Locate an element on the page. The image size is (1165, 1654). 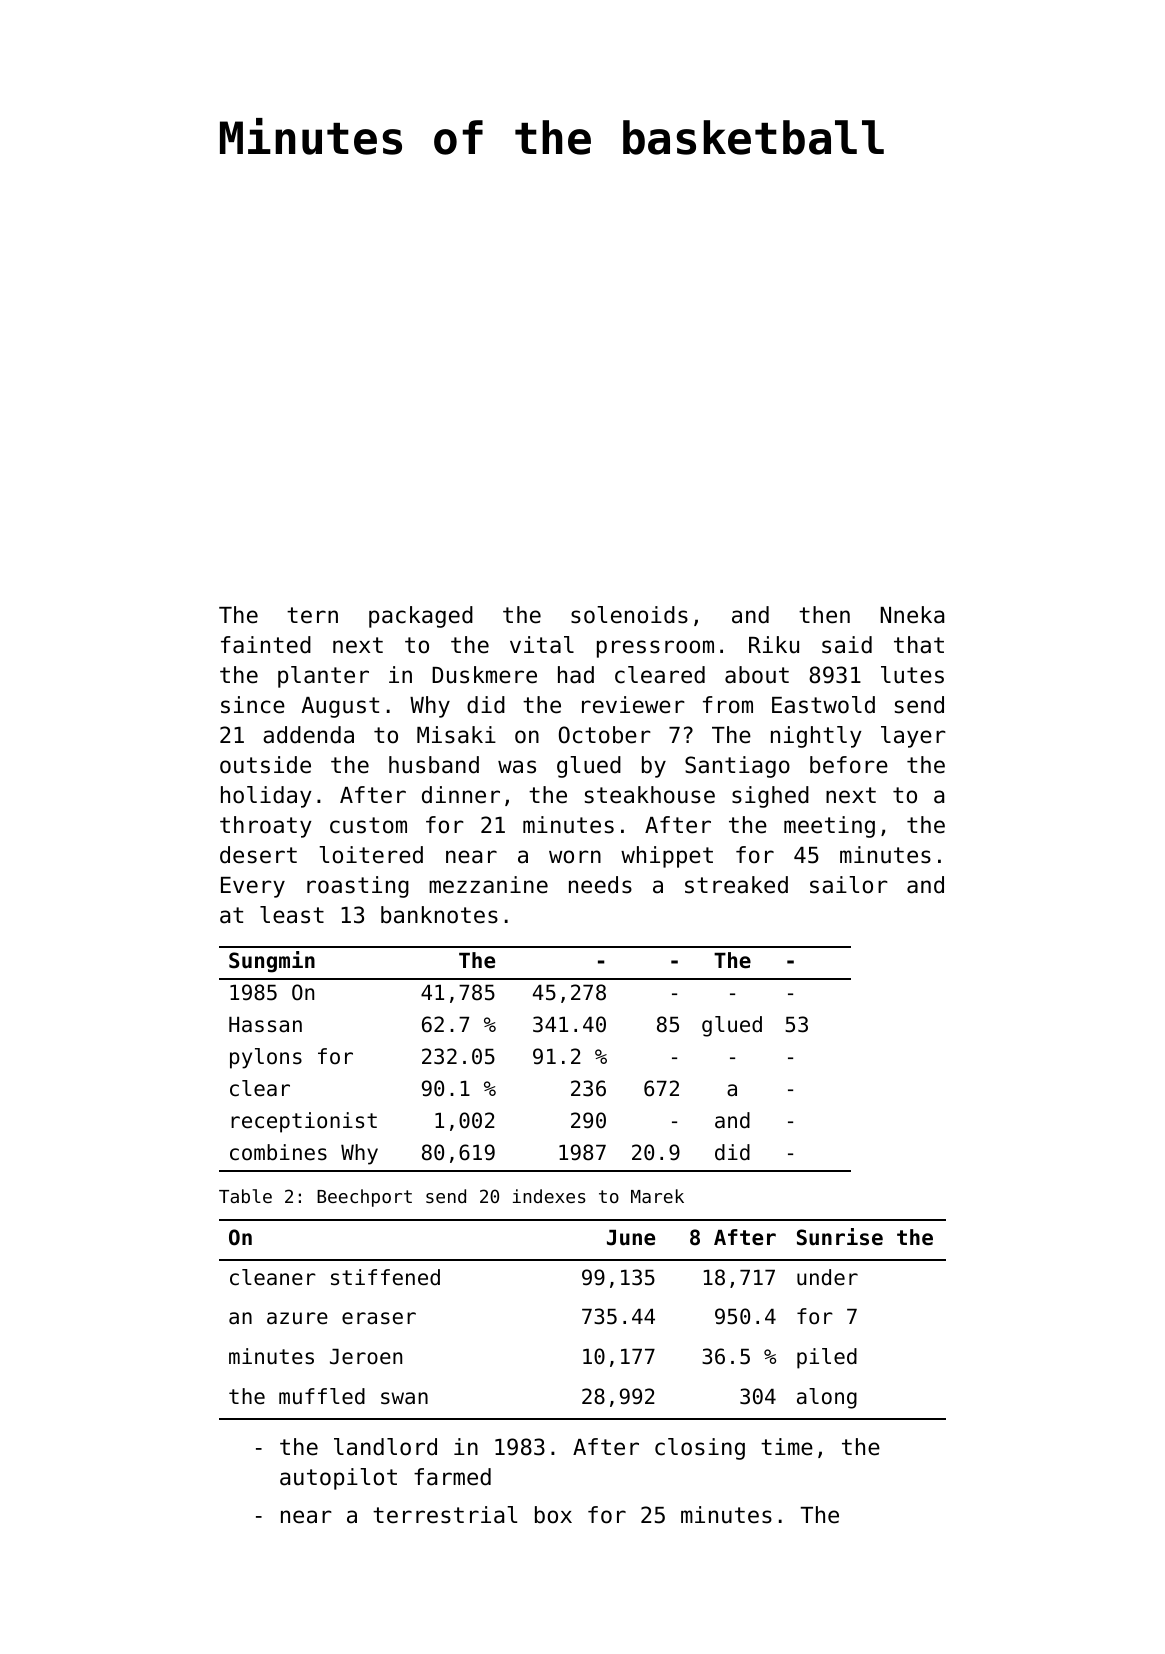
Nneka is located at coordinates (912, 615).
